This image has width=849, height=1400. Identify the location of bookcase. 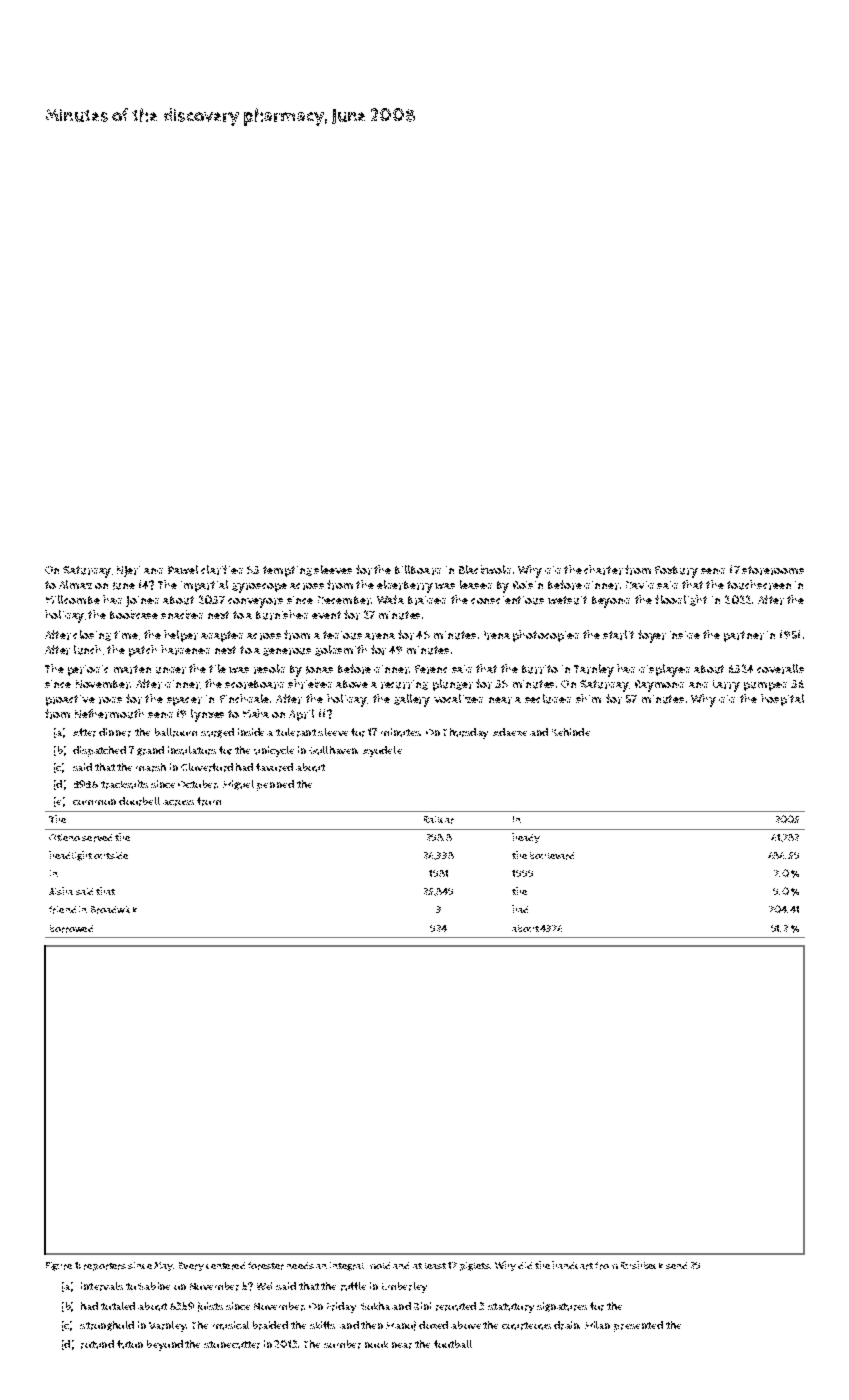
(134, 614).
